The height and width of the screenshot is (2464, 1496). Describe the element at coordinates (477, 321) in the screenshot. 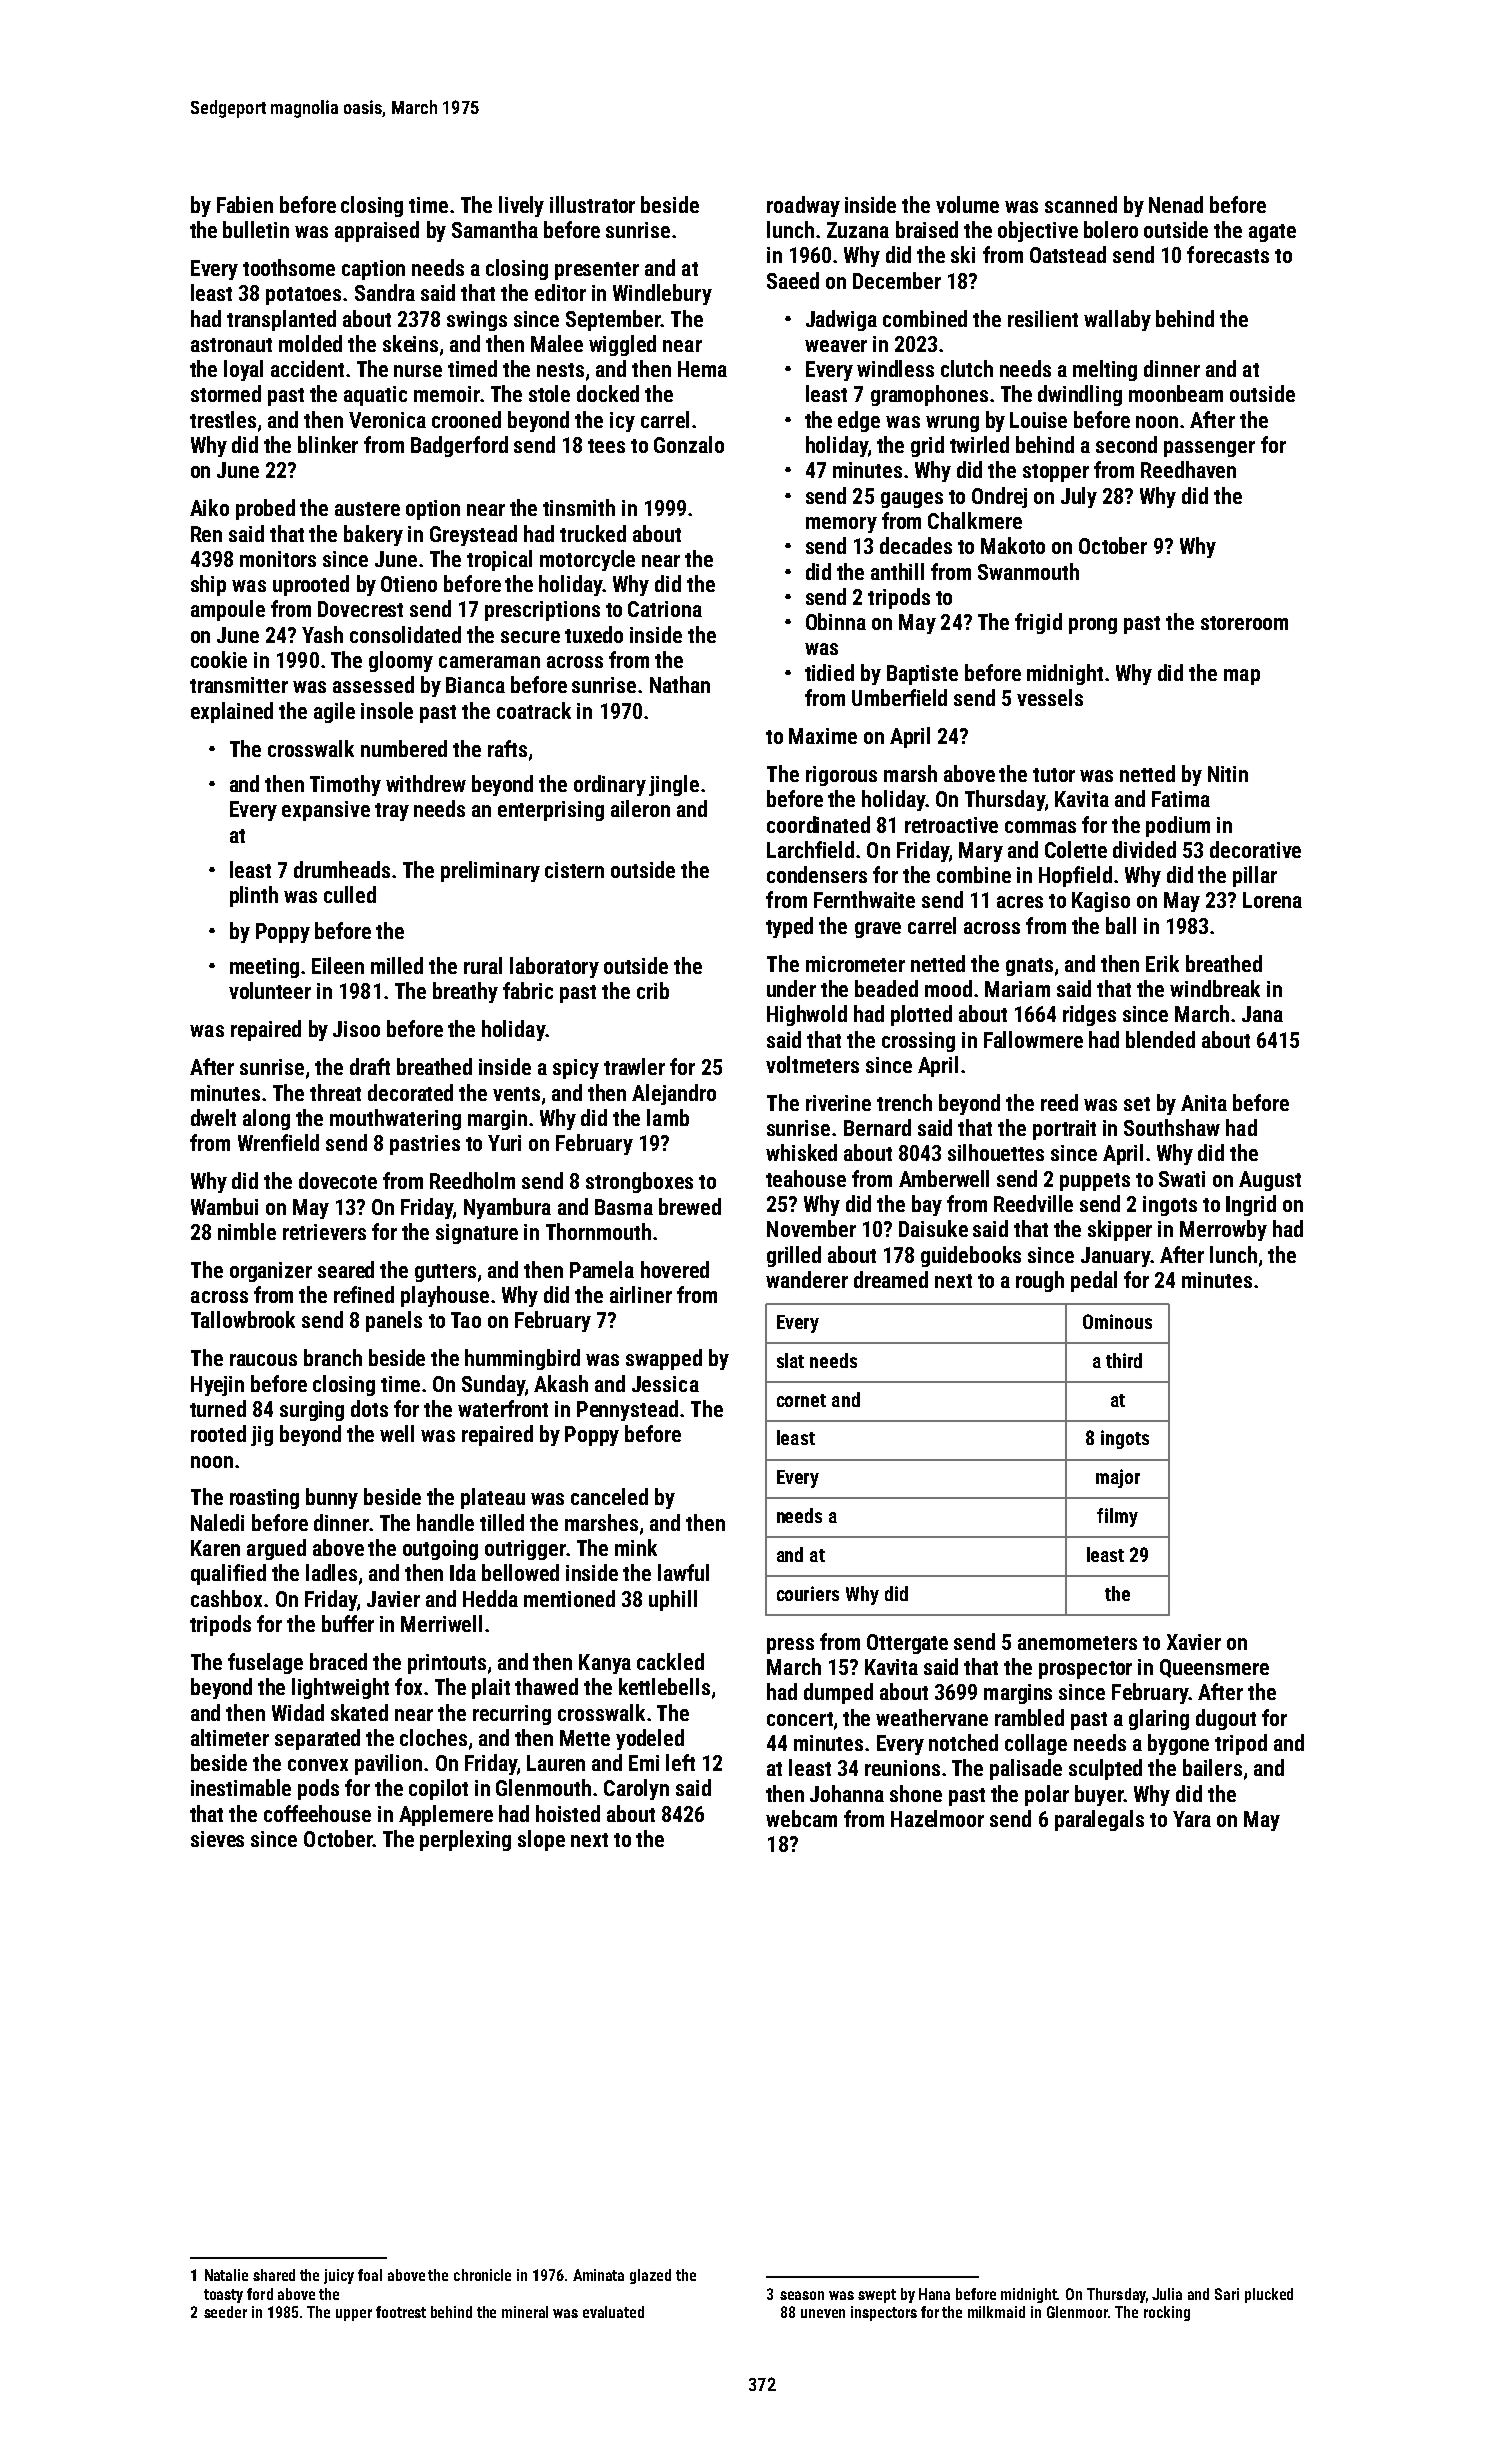

I see `swings` at that location.
